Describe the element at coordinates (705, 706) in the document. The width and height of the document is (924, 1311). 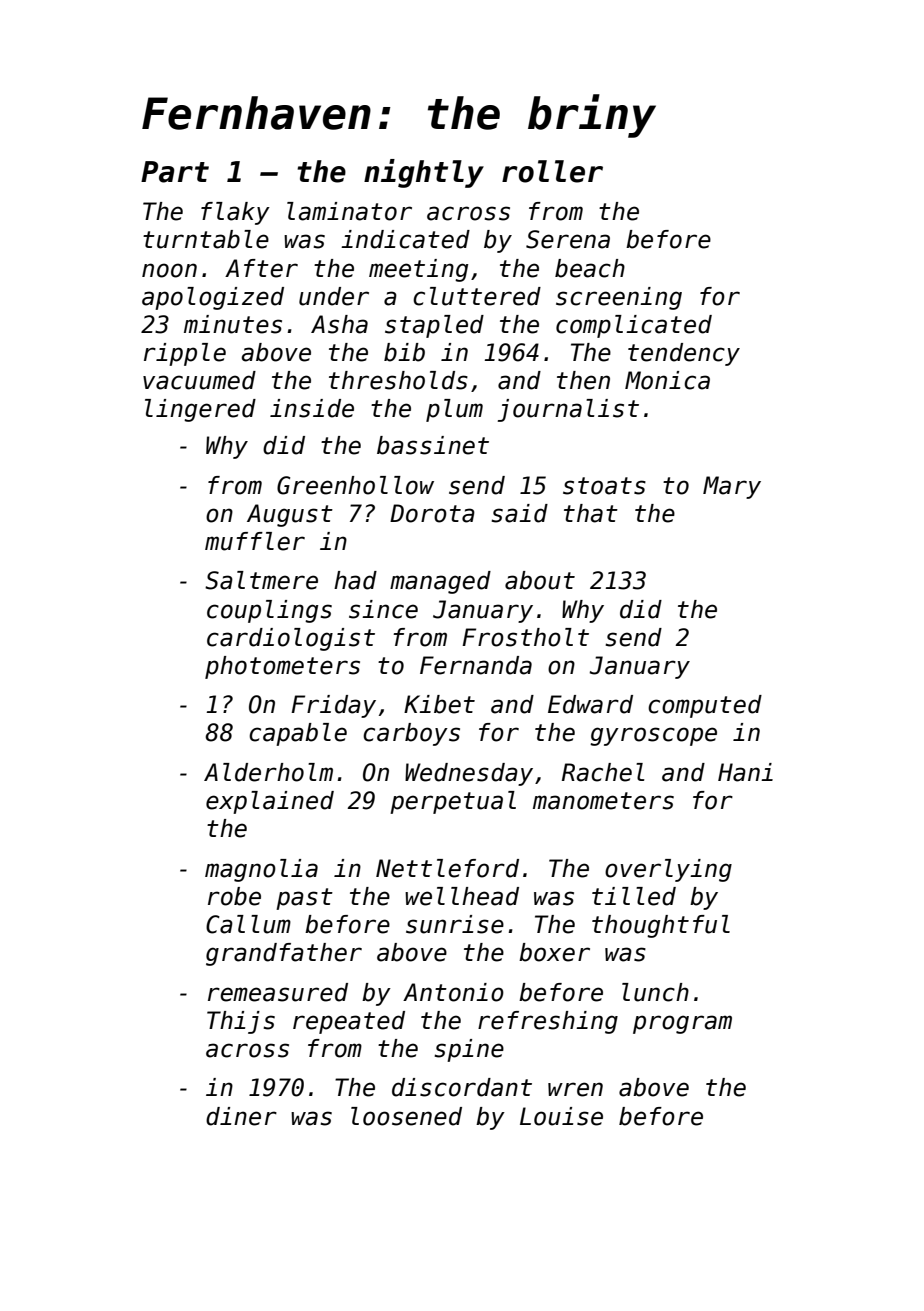
I see `computed` at that location.
